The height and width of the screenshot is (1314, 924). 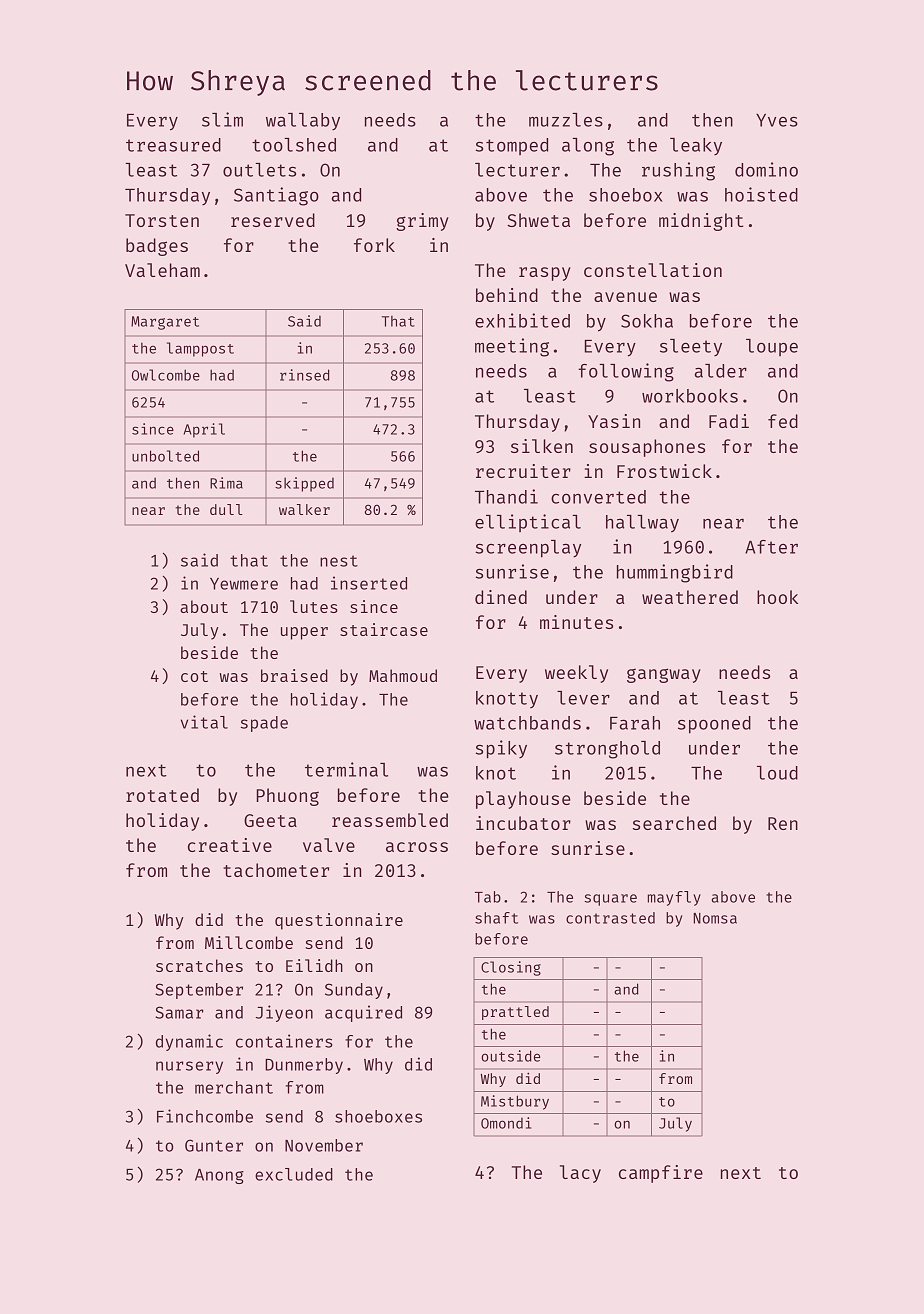 What do you see at coordinates (303, 121) in the screenshot?
I see `wallaby` at bounding box center [303, 121].
